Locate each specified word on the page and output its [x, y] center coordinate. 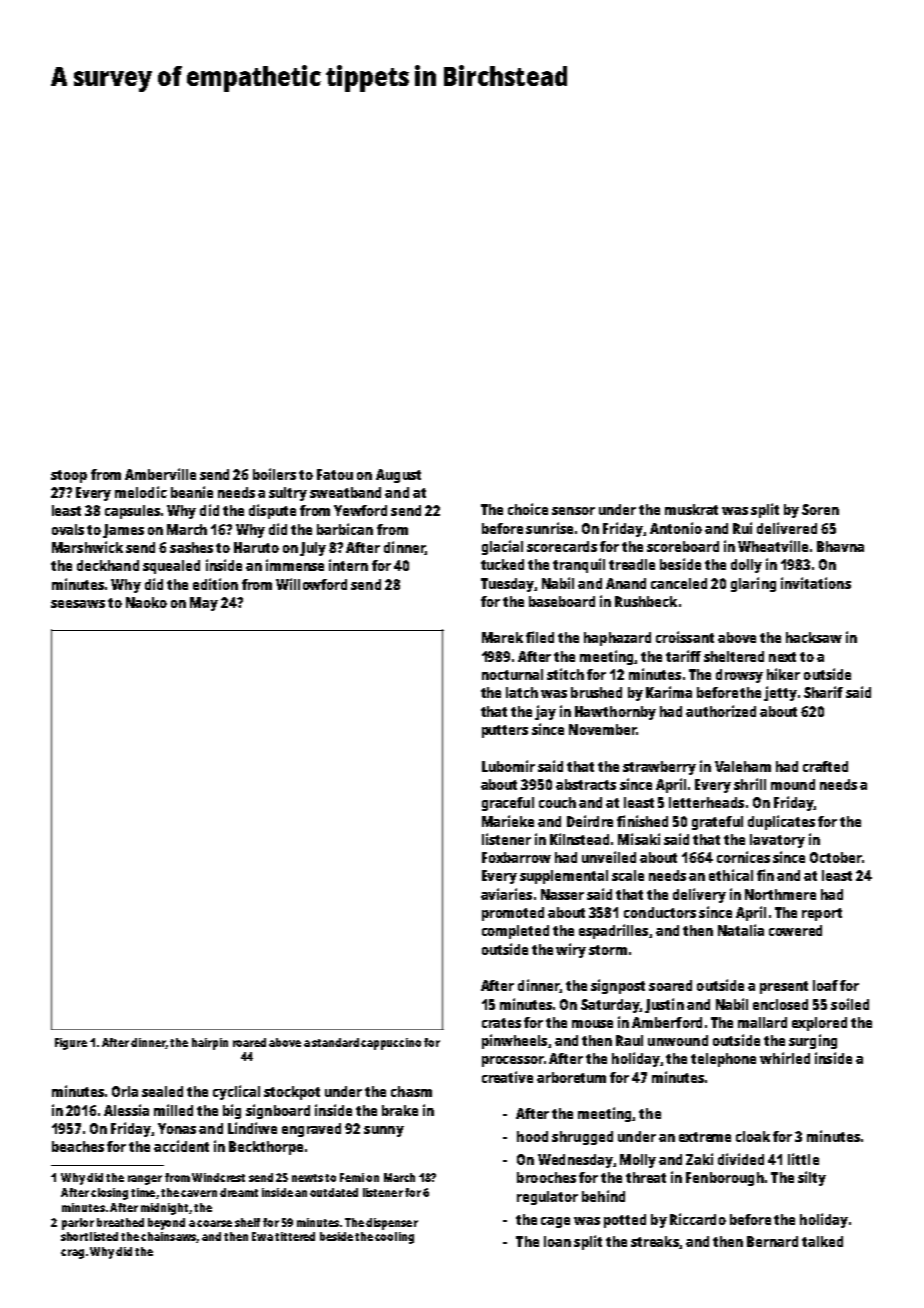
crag [72, 1254]
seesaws [78, 604]
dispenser [392, 1224]
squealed [171, 567]
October [836, 857]
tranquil [579, 565]
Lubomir [508, 766]
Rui [742, 528]
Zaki [699, 1159]
